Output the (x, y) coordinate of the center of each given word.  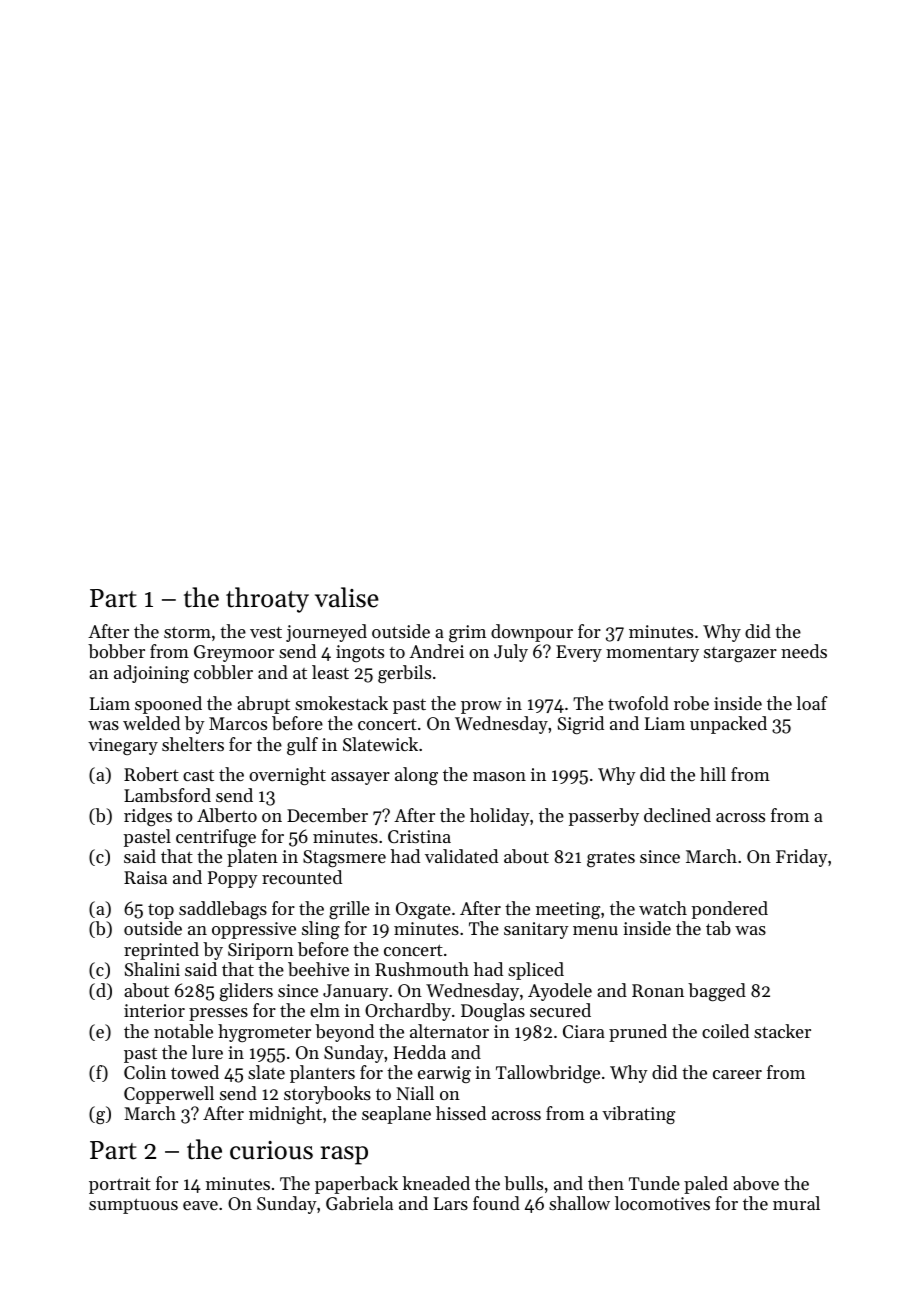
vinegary (123, 746)
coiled (725, 1031)
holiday (500, 817)
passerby (603, 817)
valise (347, 597)
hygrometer (264, 1033)
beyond (344, 1033)
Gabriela (359, 1203)
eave (200, 1205)
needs (804, 651)
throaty (267, 600)
